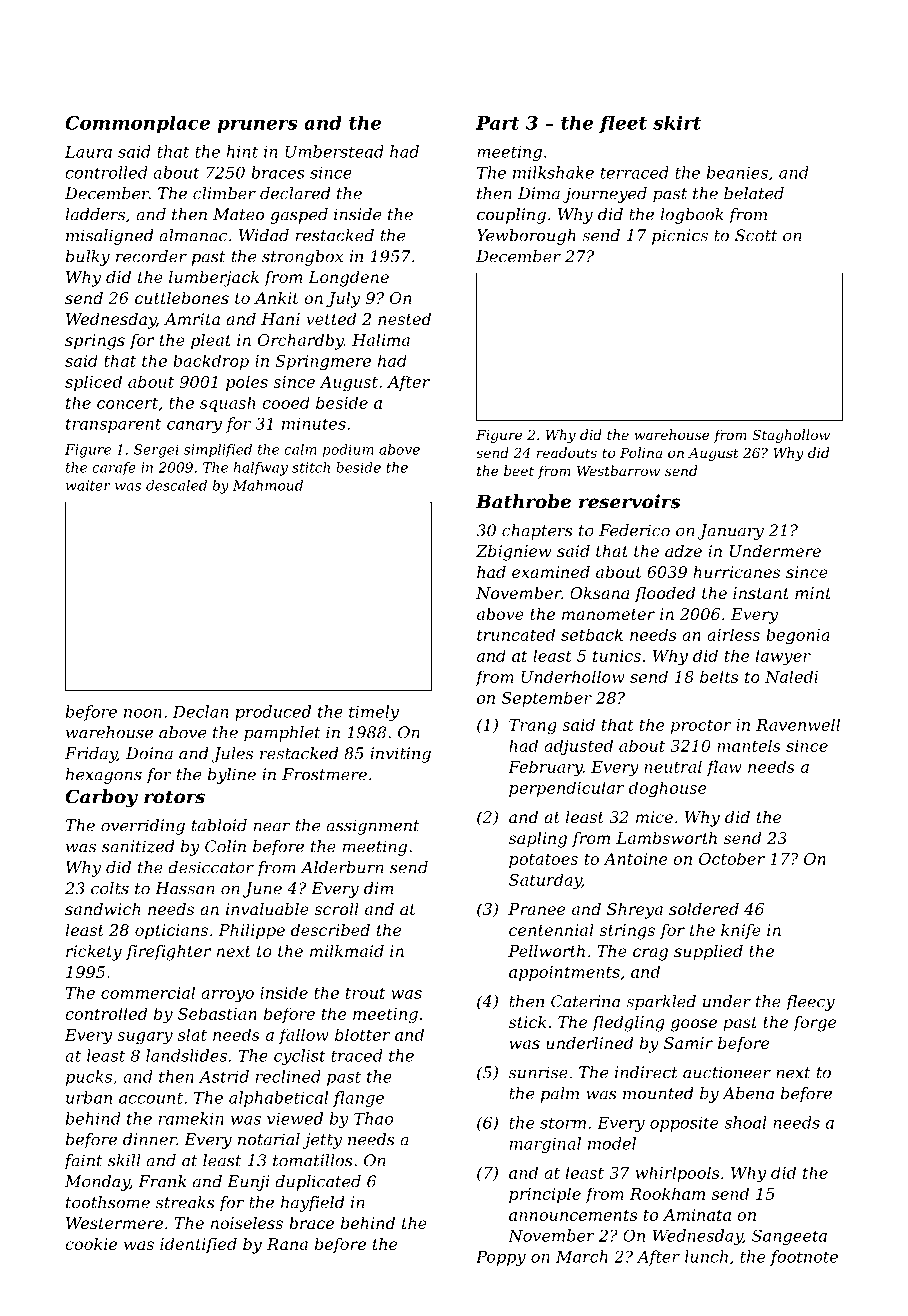 The image size is (908, 1316). Describe the element at coordinates (374, 713) in the page. I see `timely` at that location.
